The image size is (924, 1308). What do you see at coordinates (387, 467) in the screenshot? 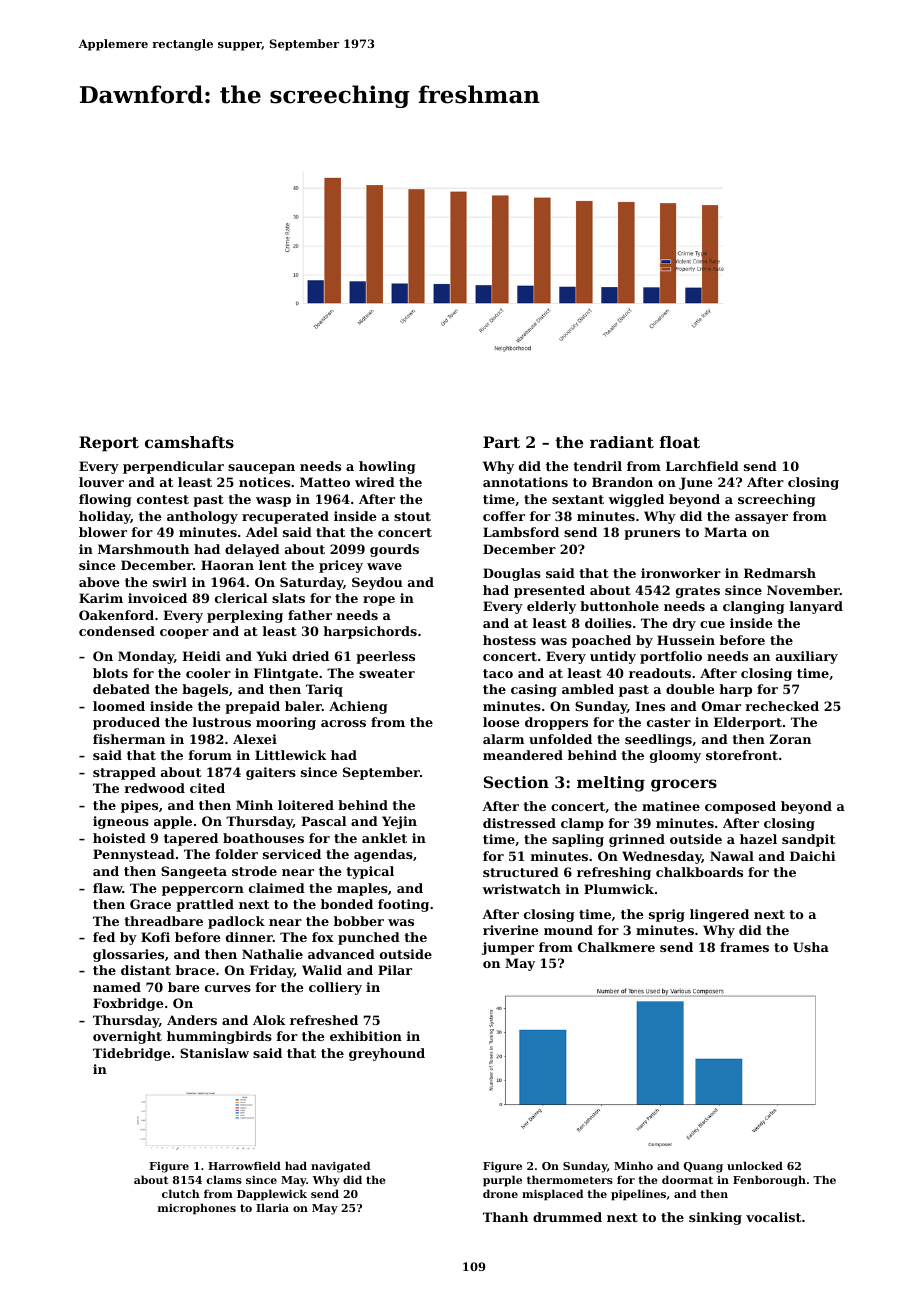
I see `howling` at bounding box center [387, 467].
